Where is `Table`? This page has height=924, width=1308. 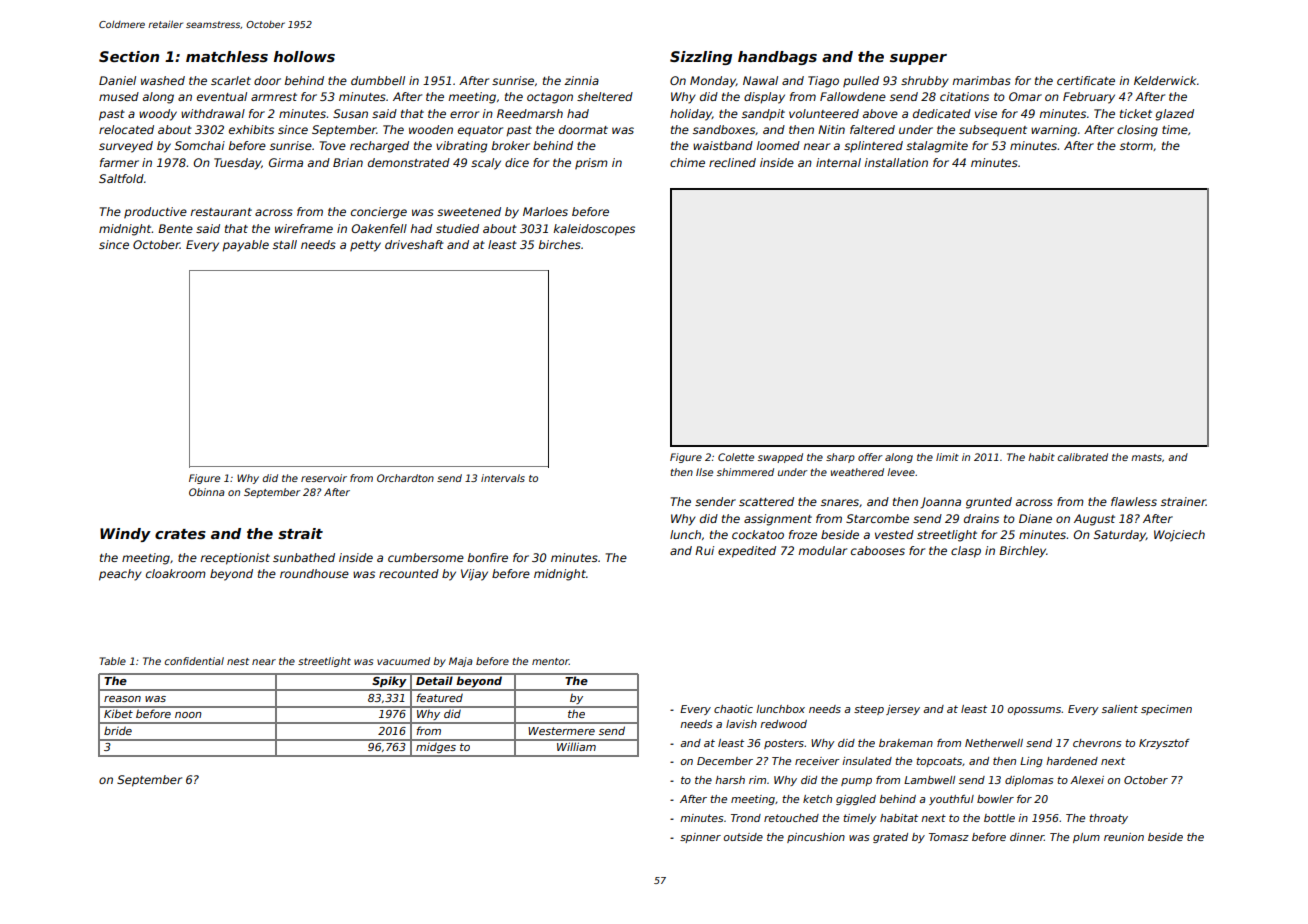
Table is located at coordinates (113, 661).
